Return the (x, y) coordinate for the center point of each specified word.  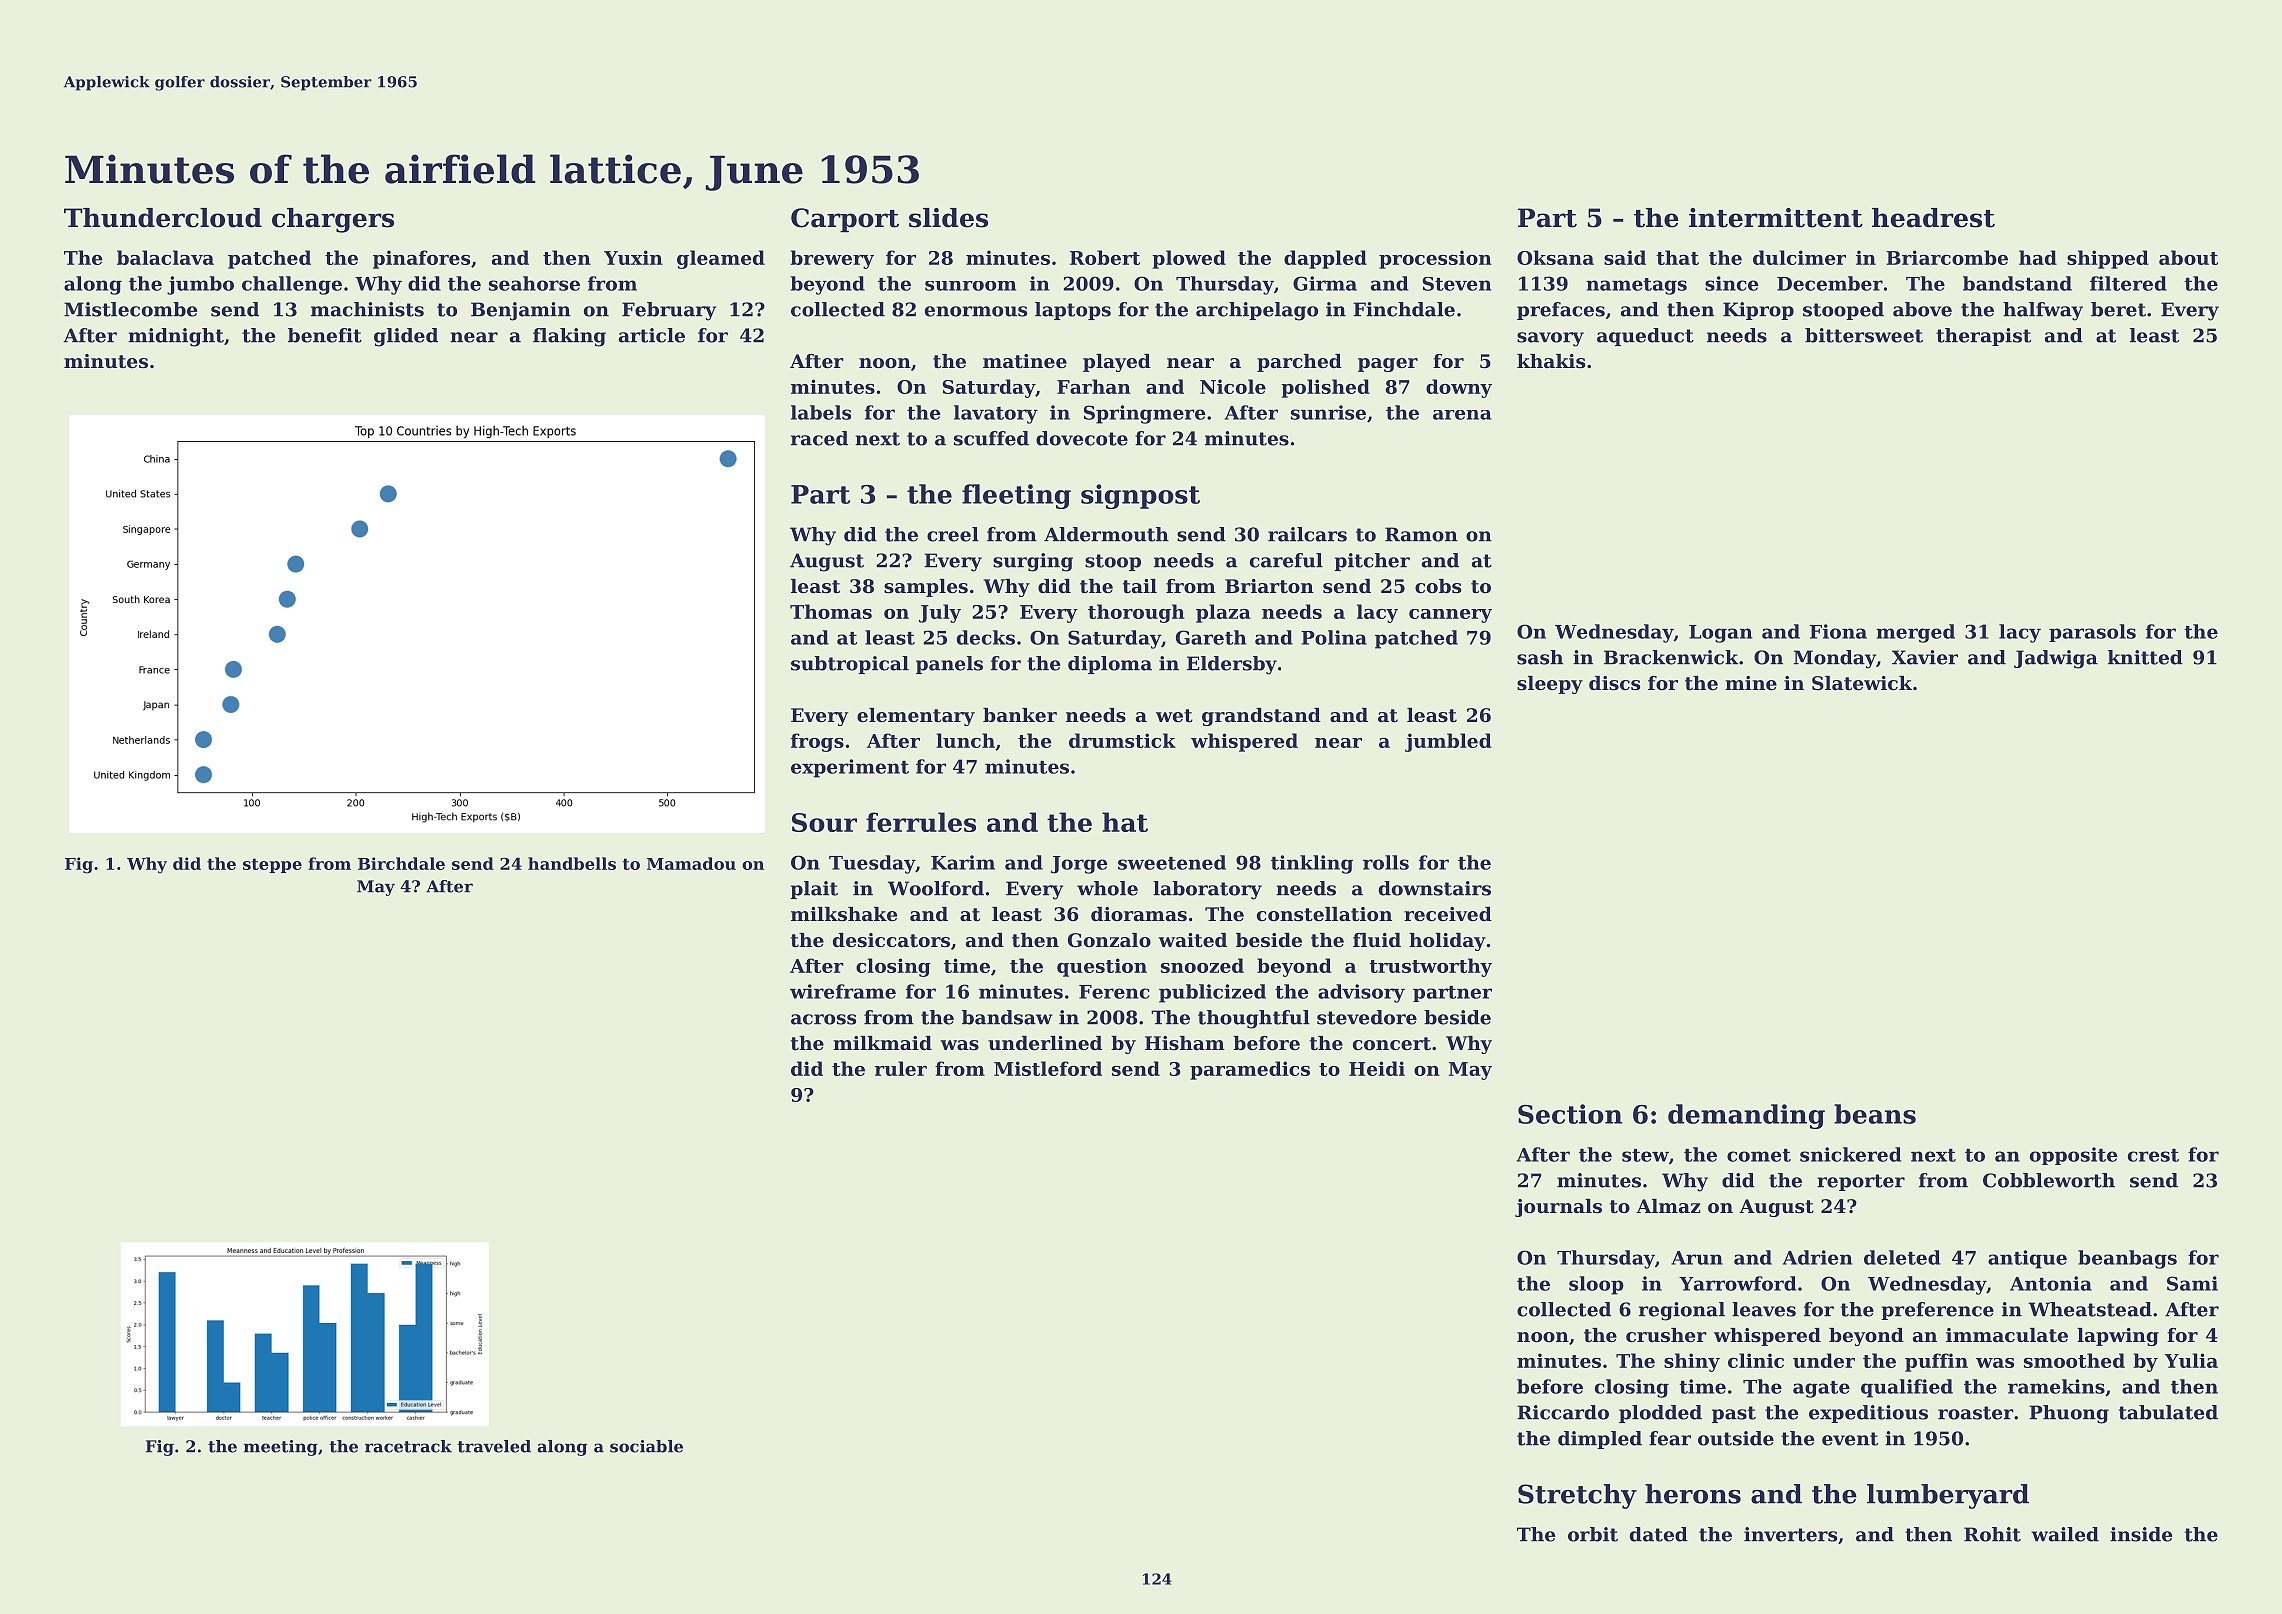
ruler (901, 1068)
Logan (1720, 634)
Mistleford (1048, 1068)
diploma (1110, 665)
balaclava (165, 257)
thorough (1136, 613)
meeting (281, 1448)
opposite (2073, 1156)
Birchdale (401, 863)
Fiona (1838, 631)
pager (1388, 365)
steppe (272, 865)
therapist (1983, 337)
